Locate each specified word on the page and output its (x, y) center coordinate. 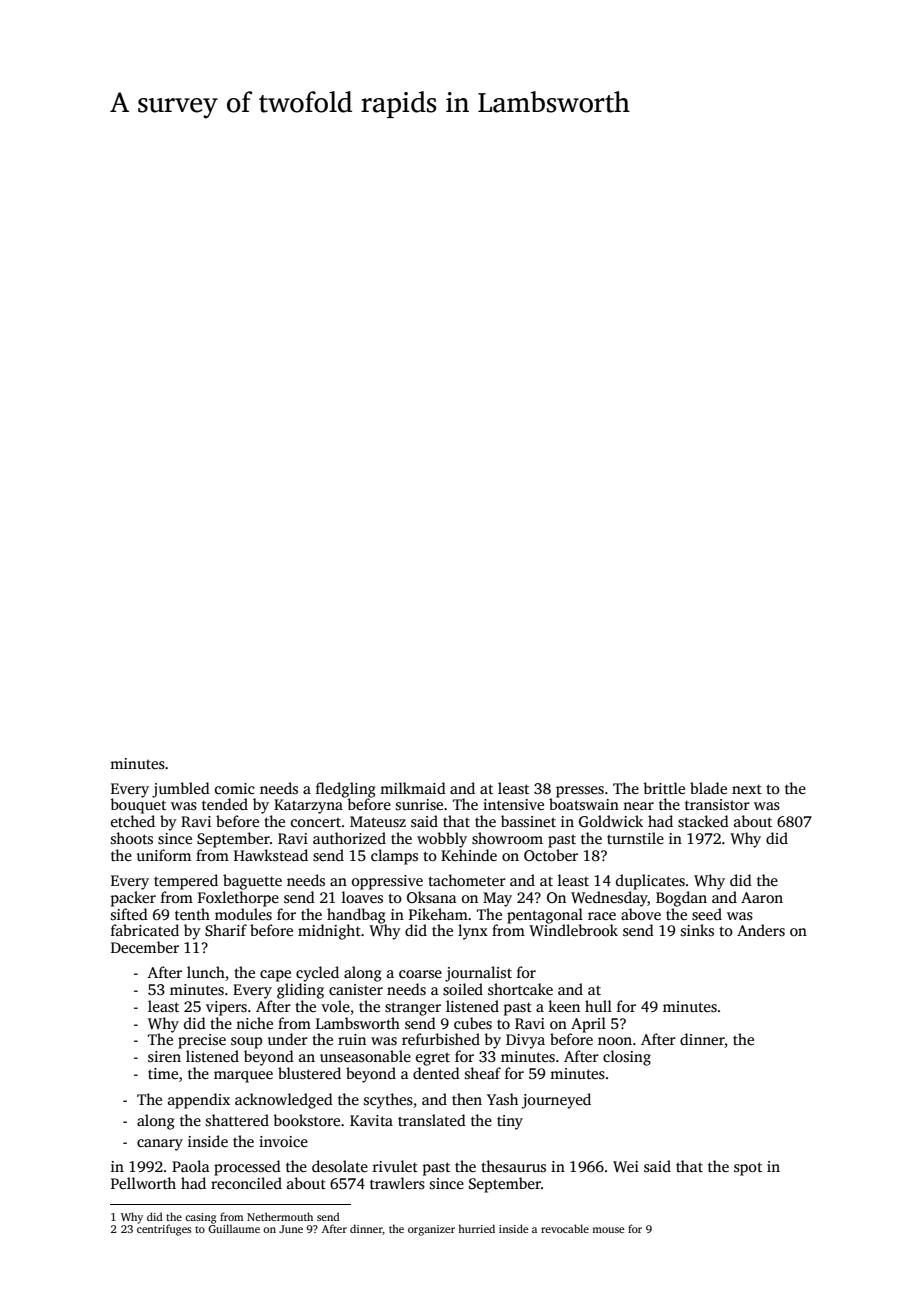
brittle (664, 788)
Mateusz (378, 822)
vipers (226, 1008)
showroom (507, 838)
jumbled (181, 790)
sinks (697, 930)
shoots (132, 838)
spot (748, 1169)
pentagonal (545, 916)
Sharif (226, 930)
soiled (463, 989)
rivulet (395, 1166)
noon (615, 1041)
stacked (703, 821)
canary (160, 1145)
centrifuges (164, 1230)
